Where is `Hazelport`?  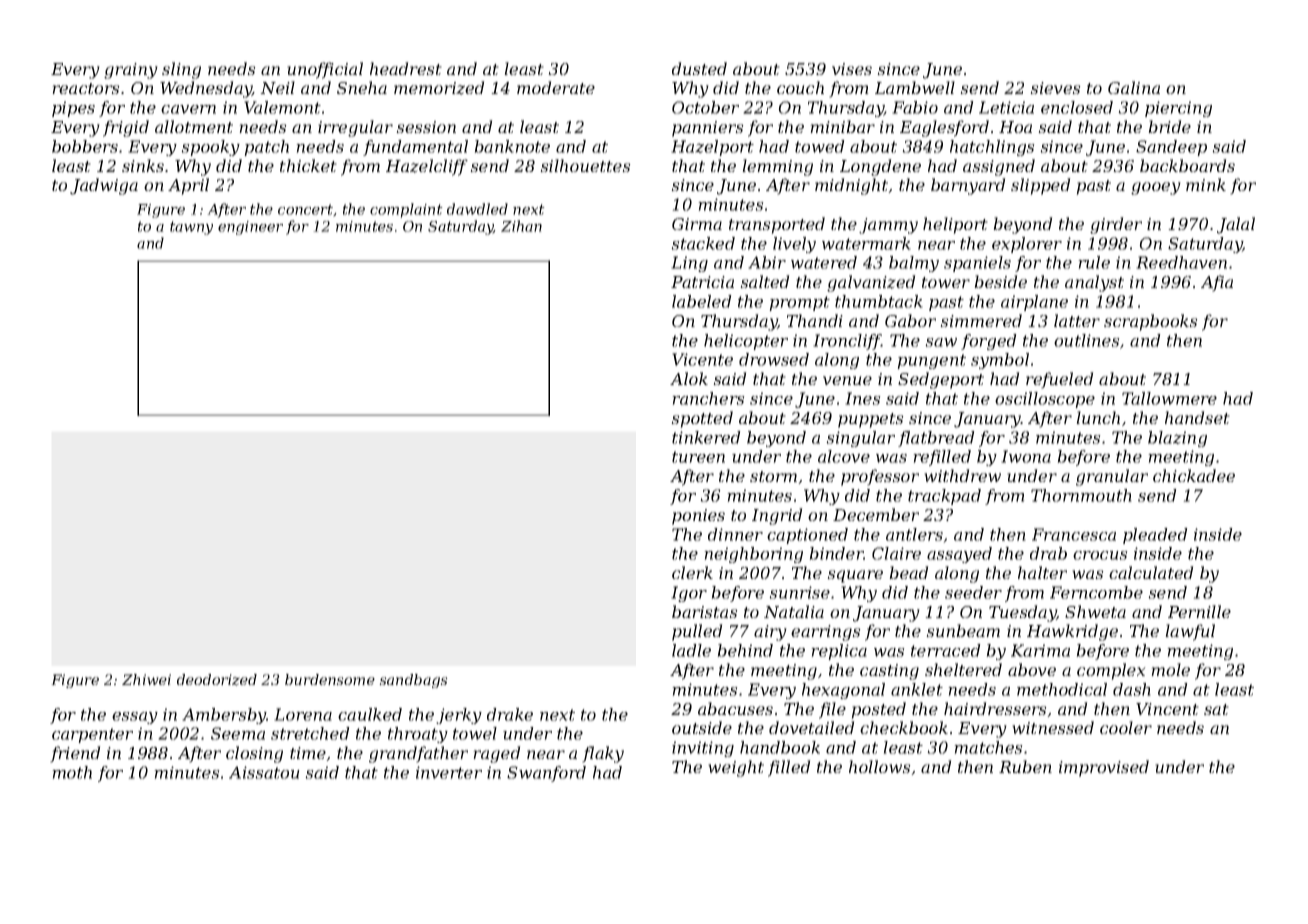
Hazelport is located at coordinates (712, 148).
